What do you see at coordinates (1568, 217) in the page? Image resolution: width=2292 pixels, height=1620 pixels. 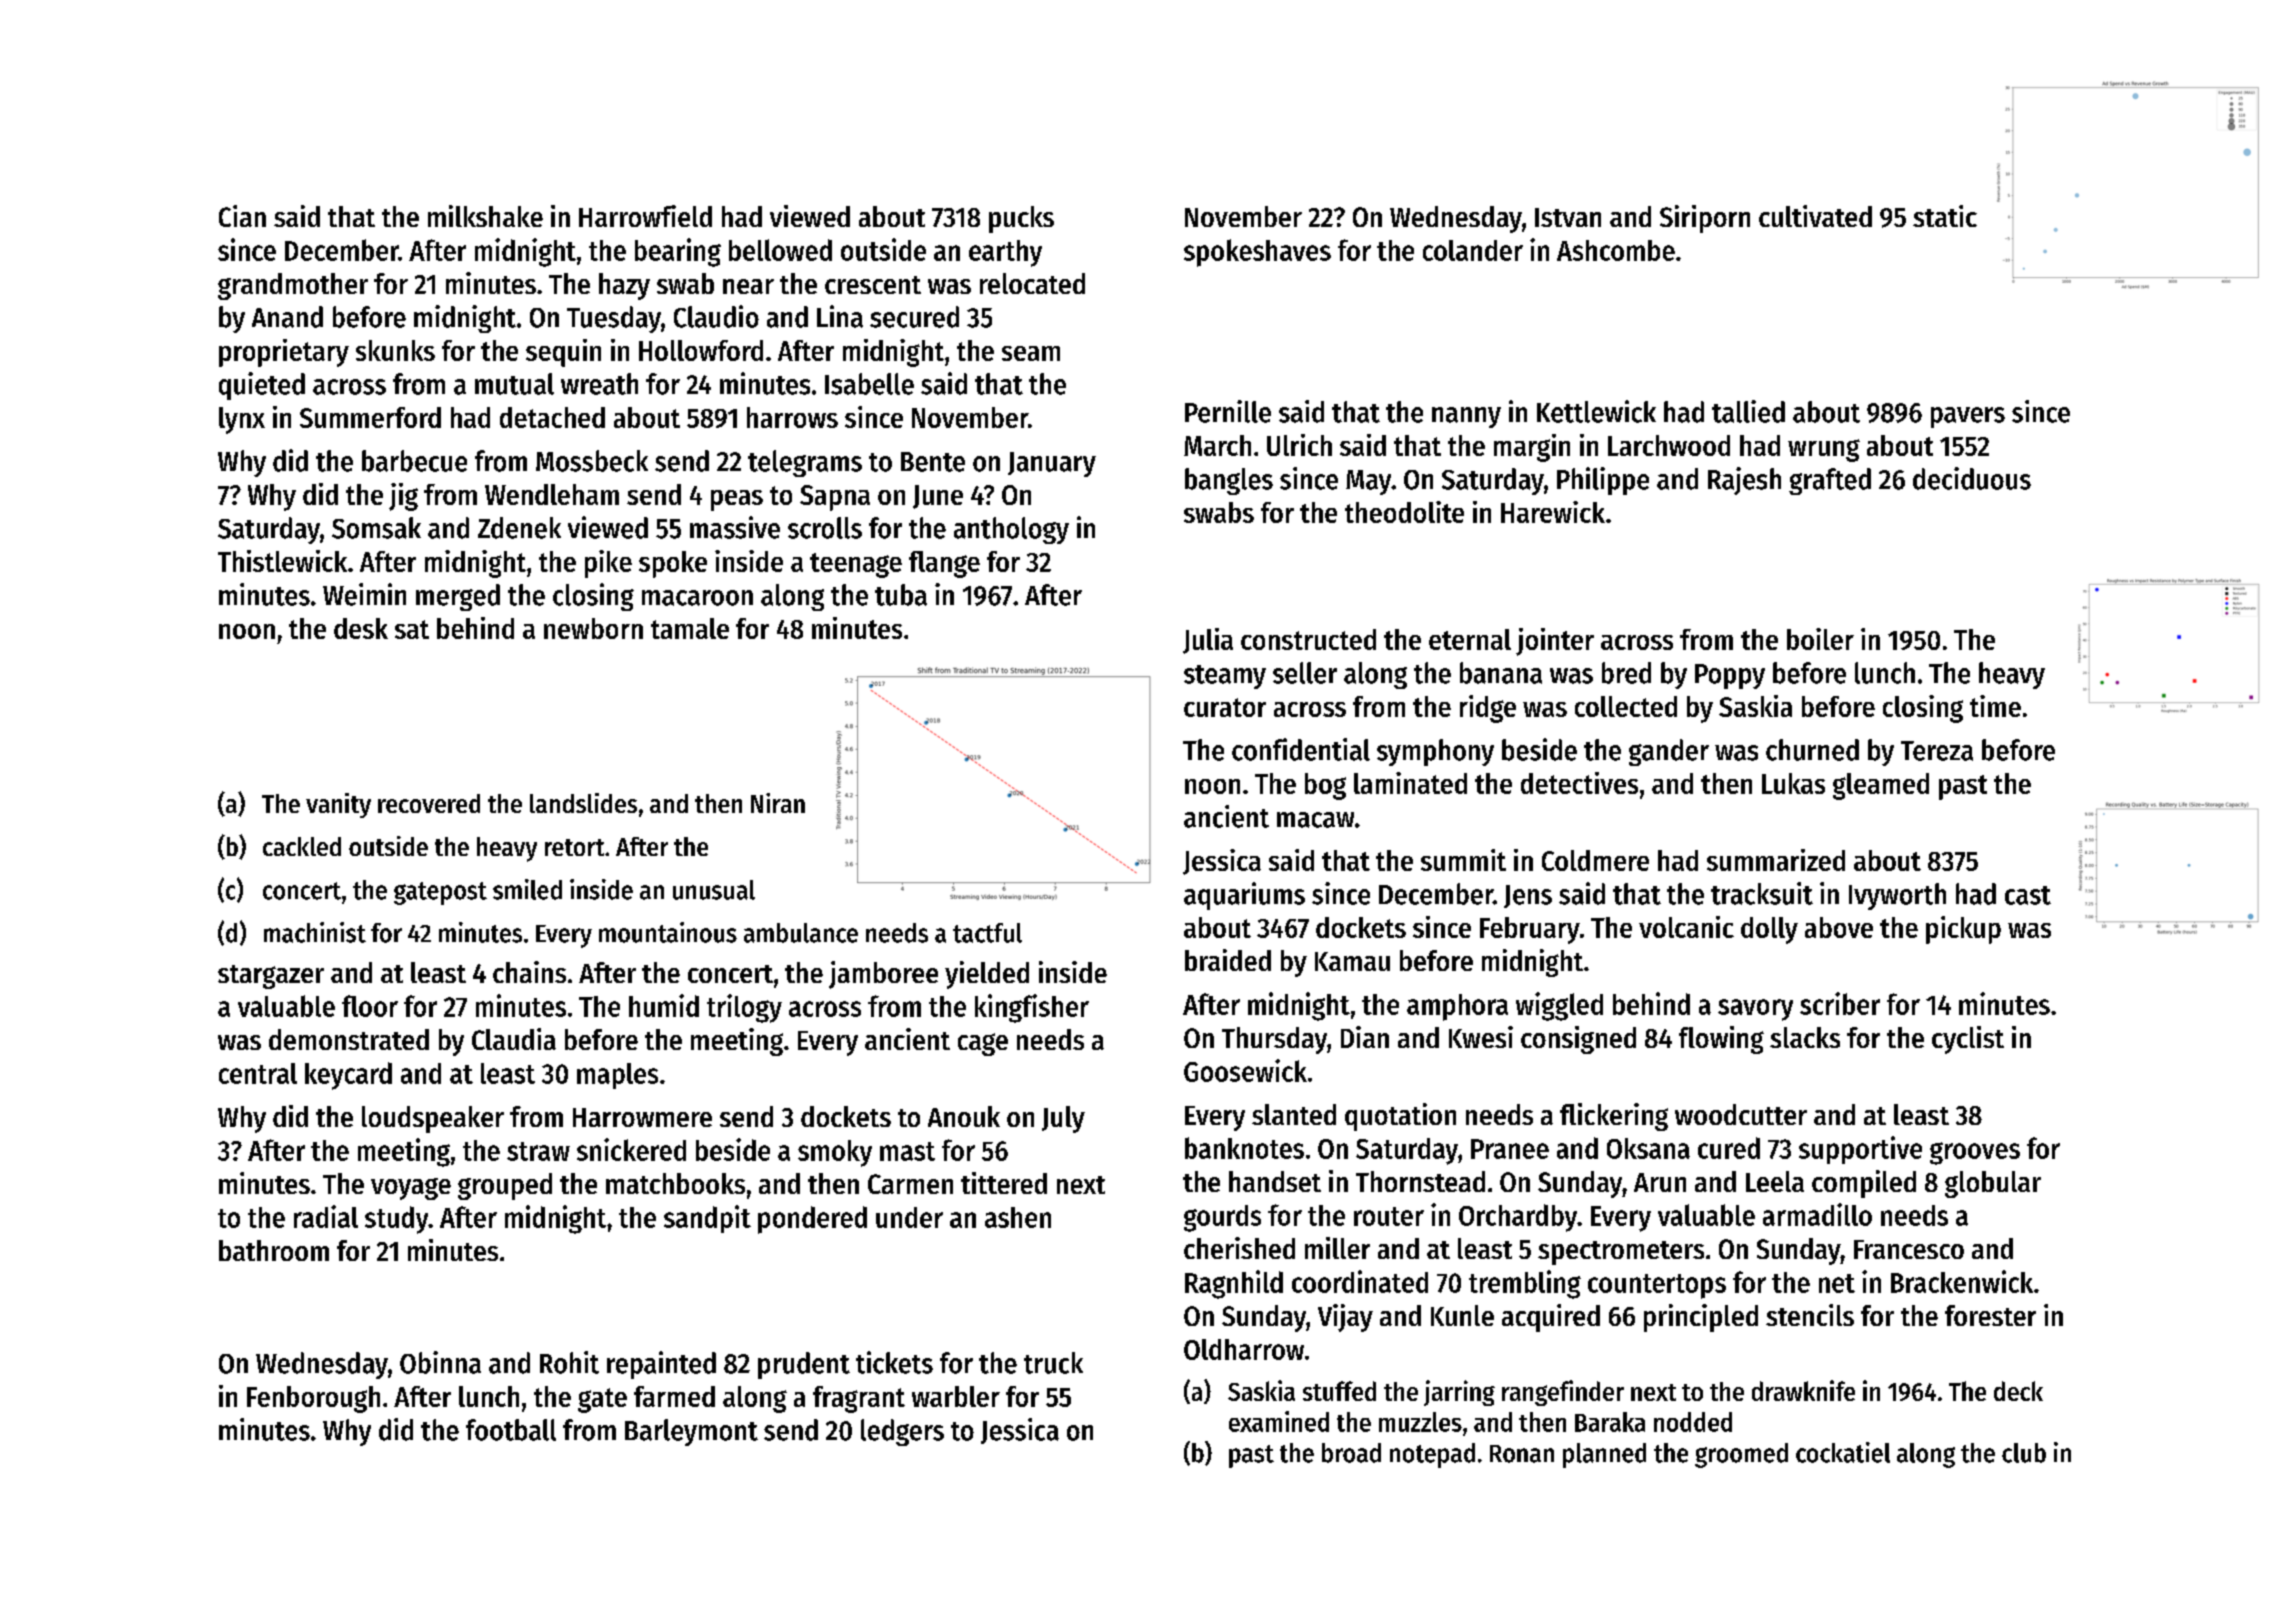 I see `Istvan` at bounding box center [1568, 217].
